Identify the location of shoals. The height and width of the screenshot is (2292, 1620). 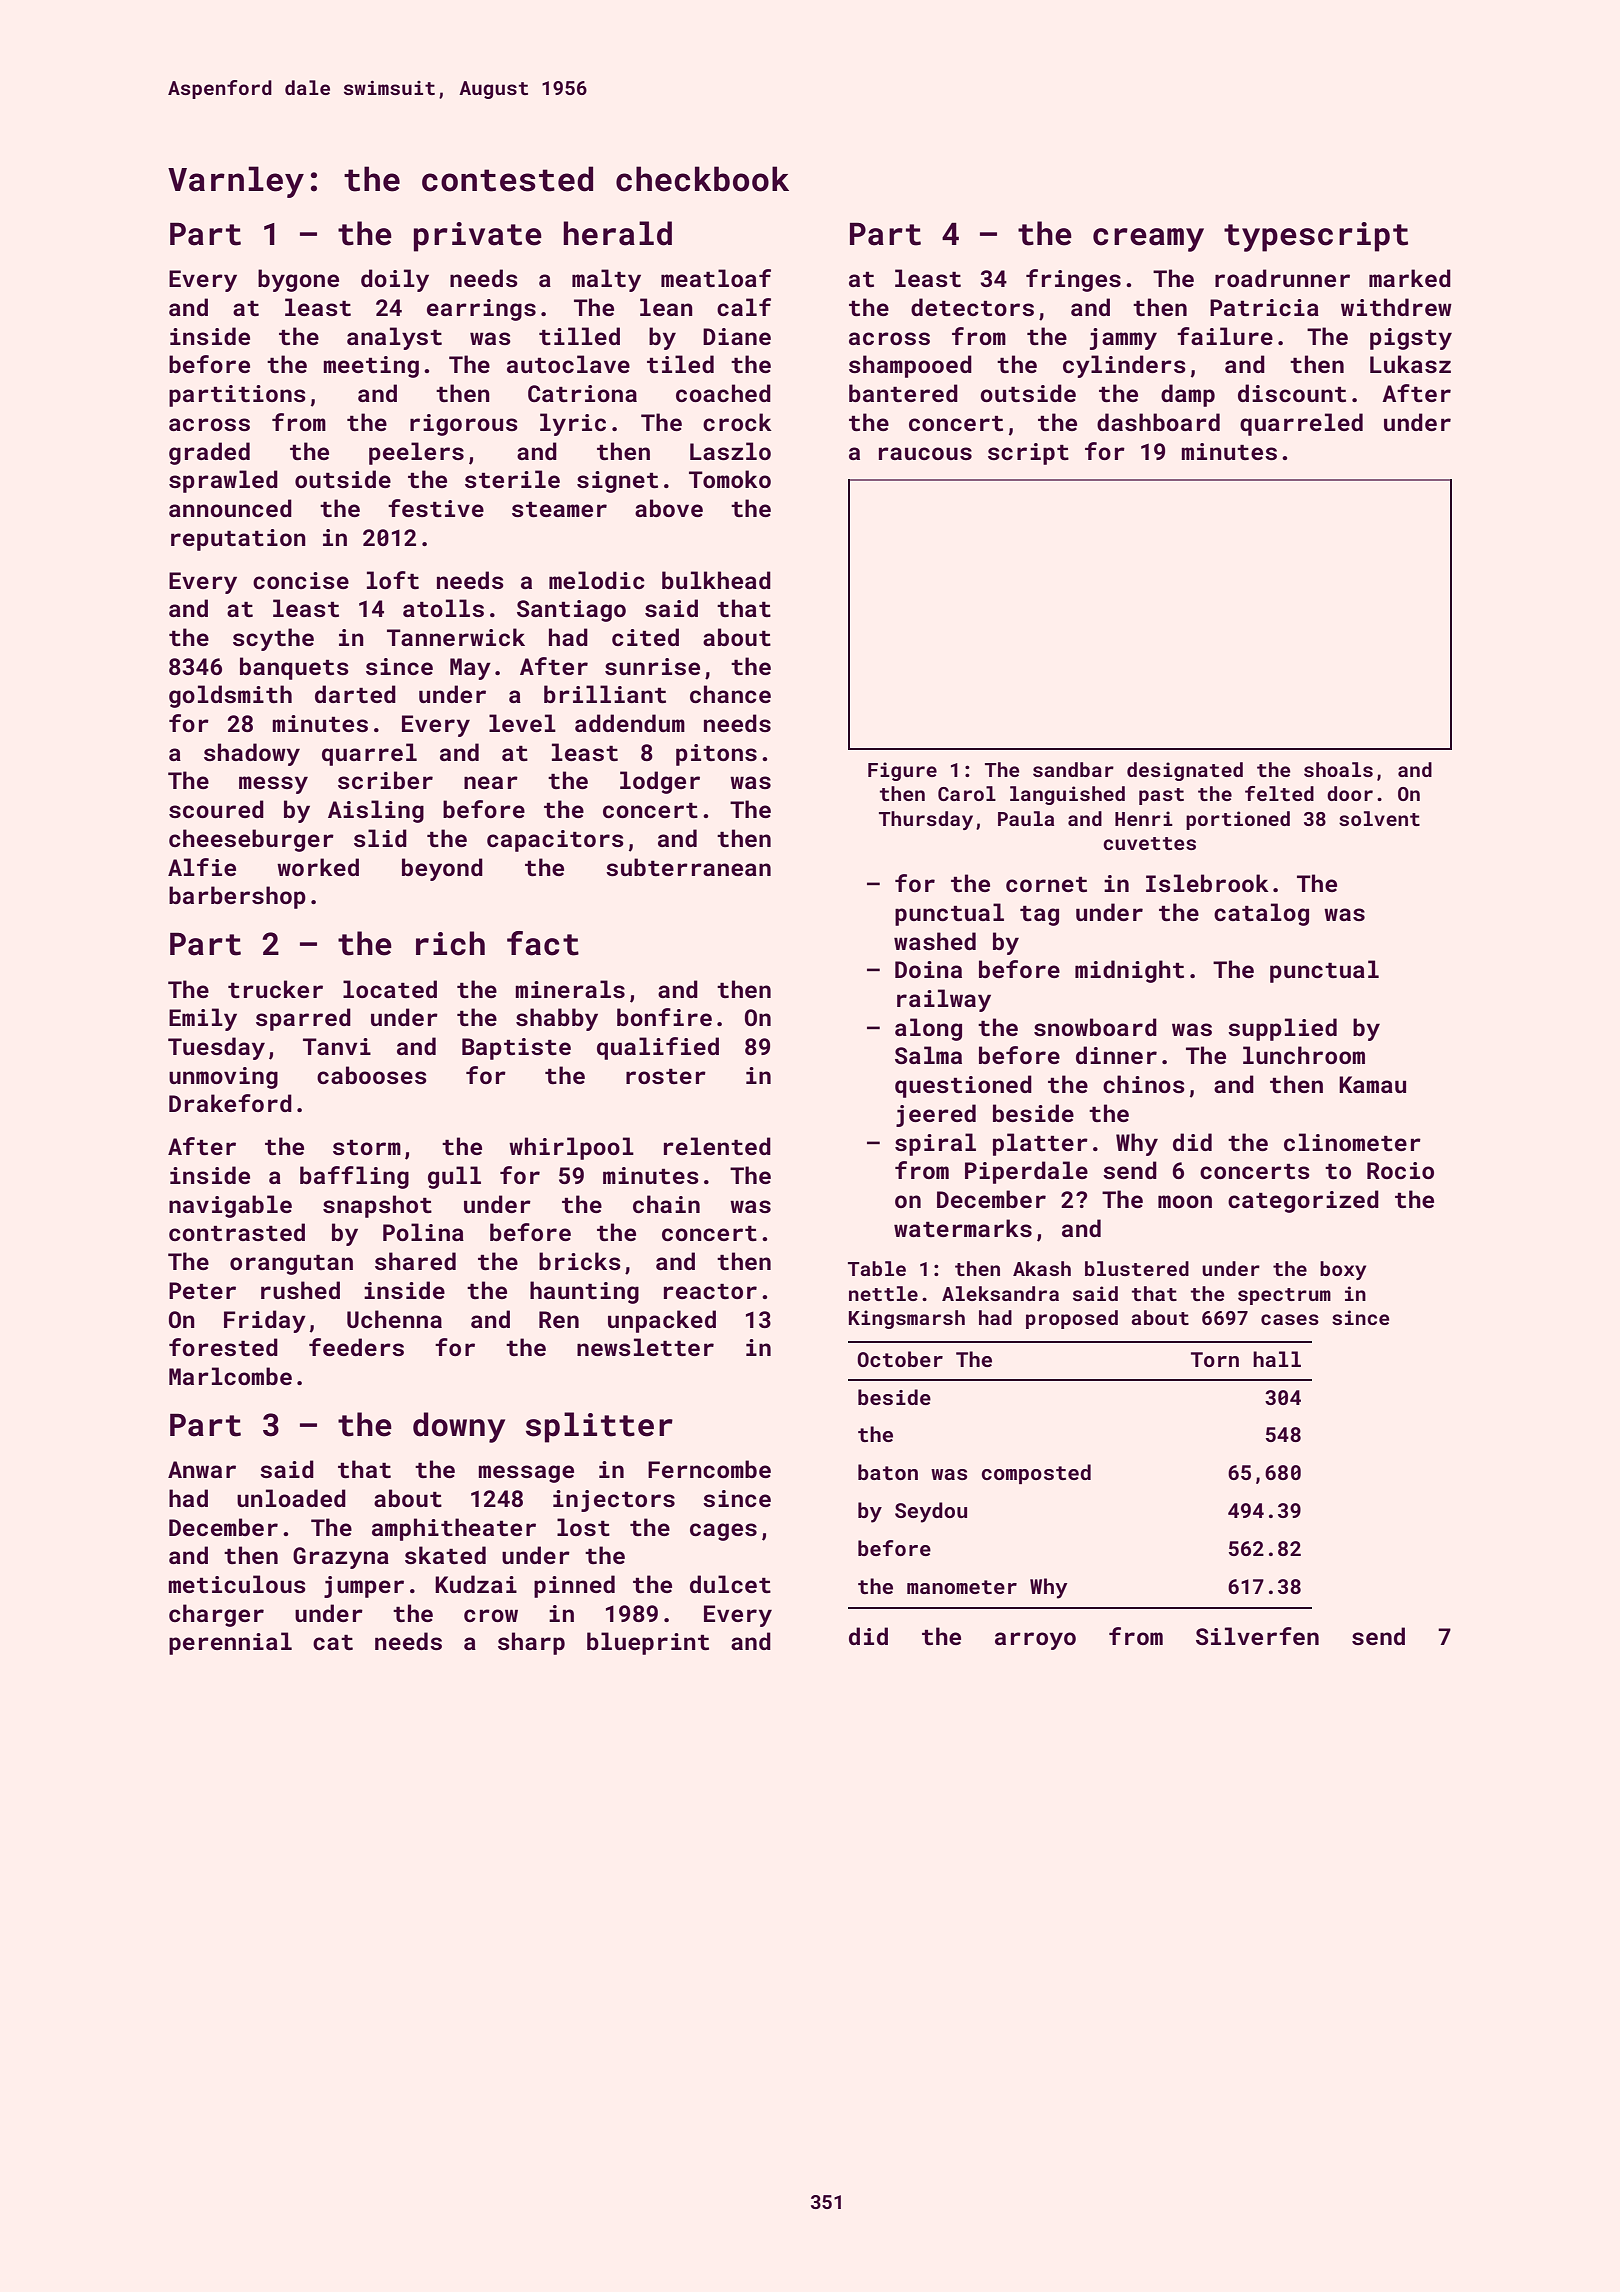
(1338, 769).
